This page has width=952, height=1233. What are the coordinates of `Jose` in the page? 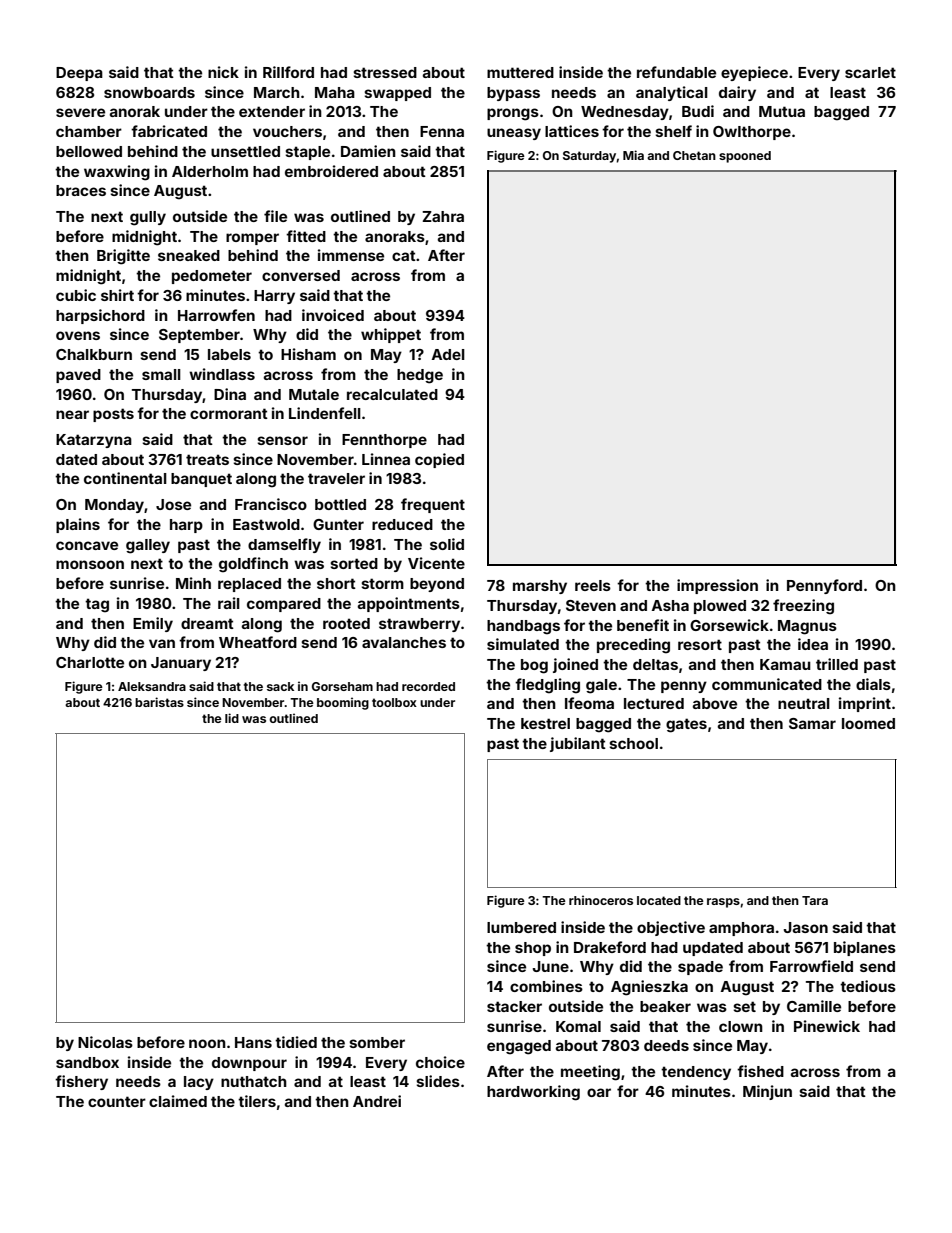 It's located at (173, 504).
